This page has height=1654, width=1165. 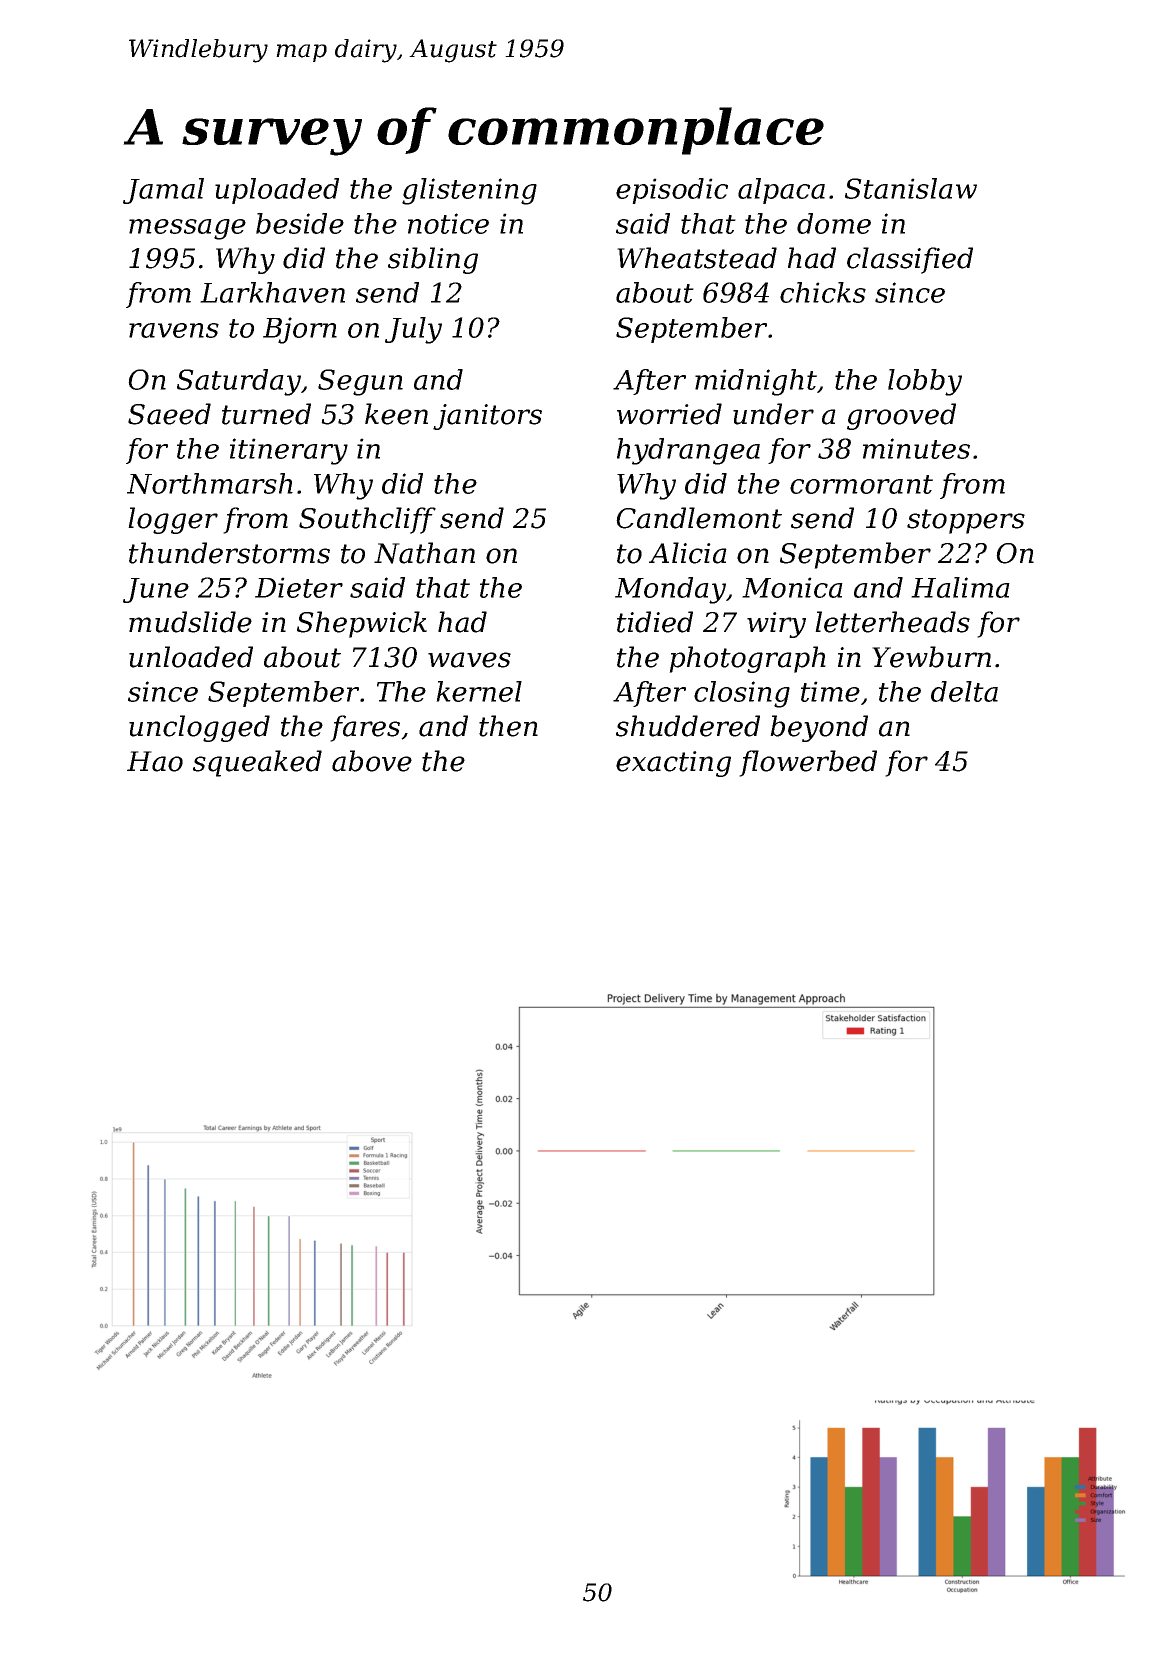 What do you see at coordinates (365, 728) in the page?
I see `fares` at bounding box center [365, 728].
